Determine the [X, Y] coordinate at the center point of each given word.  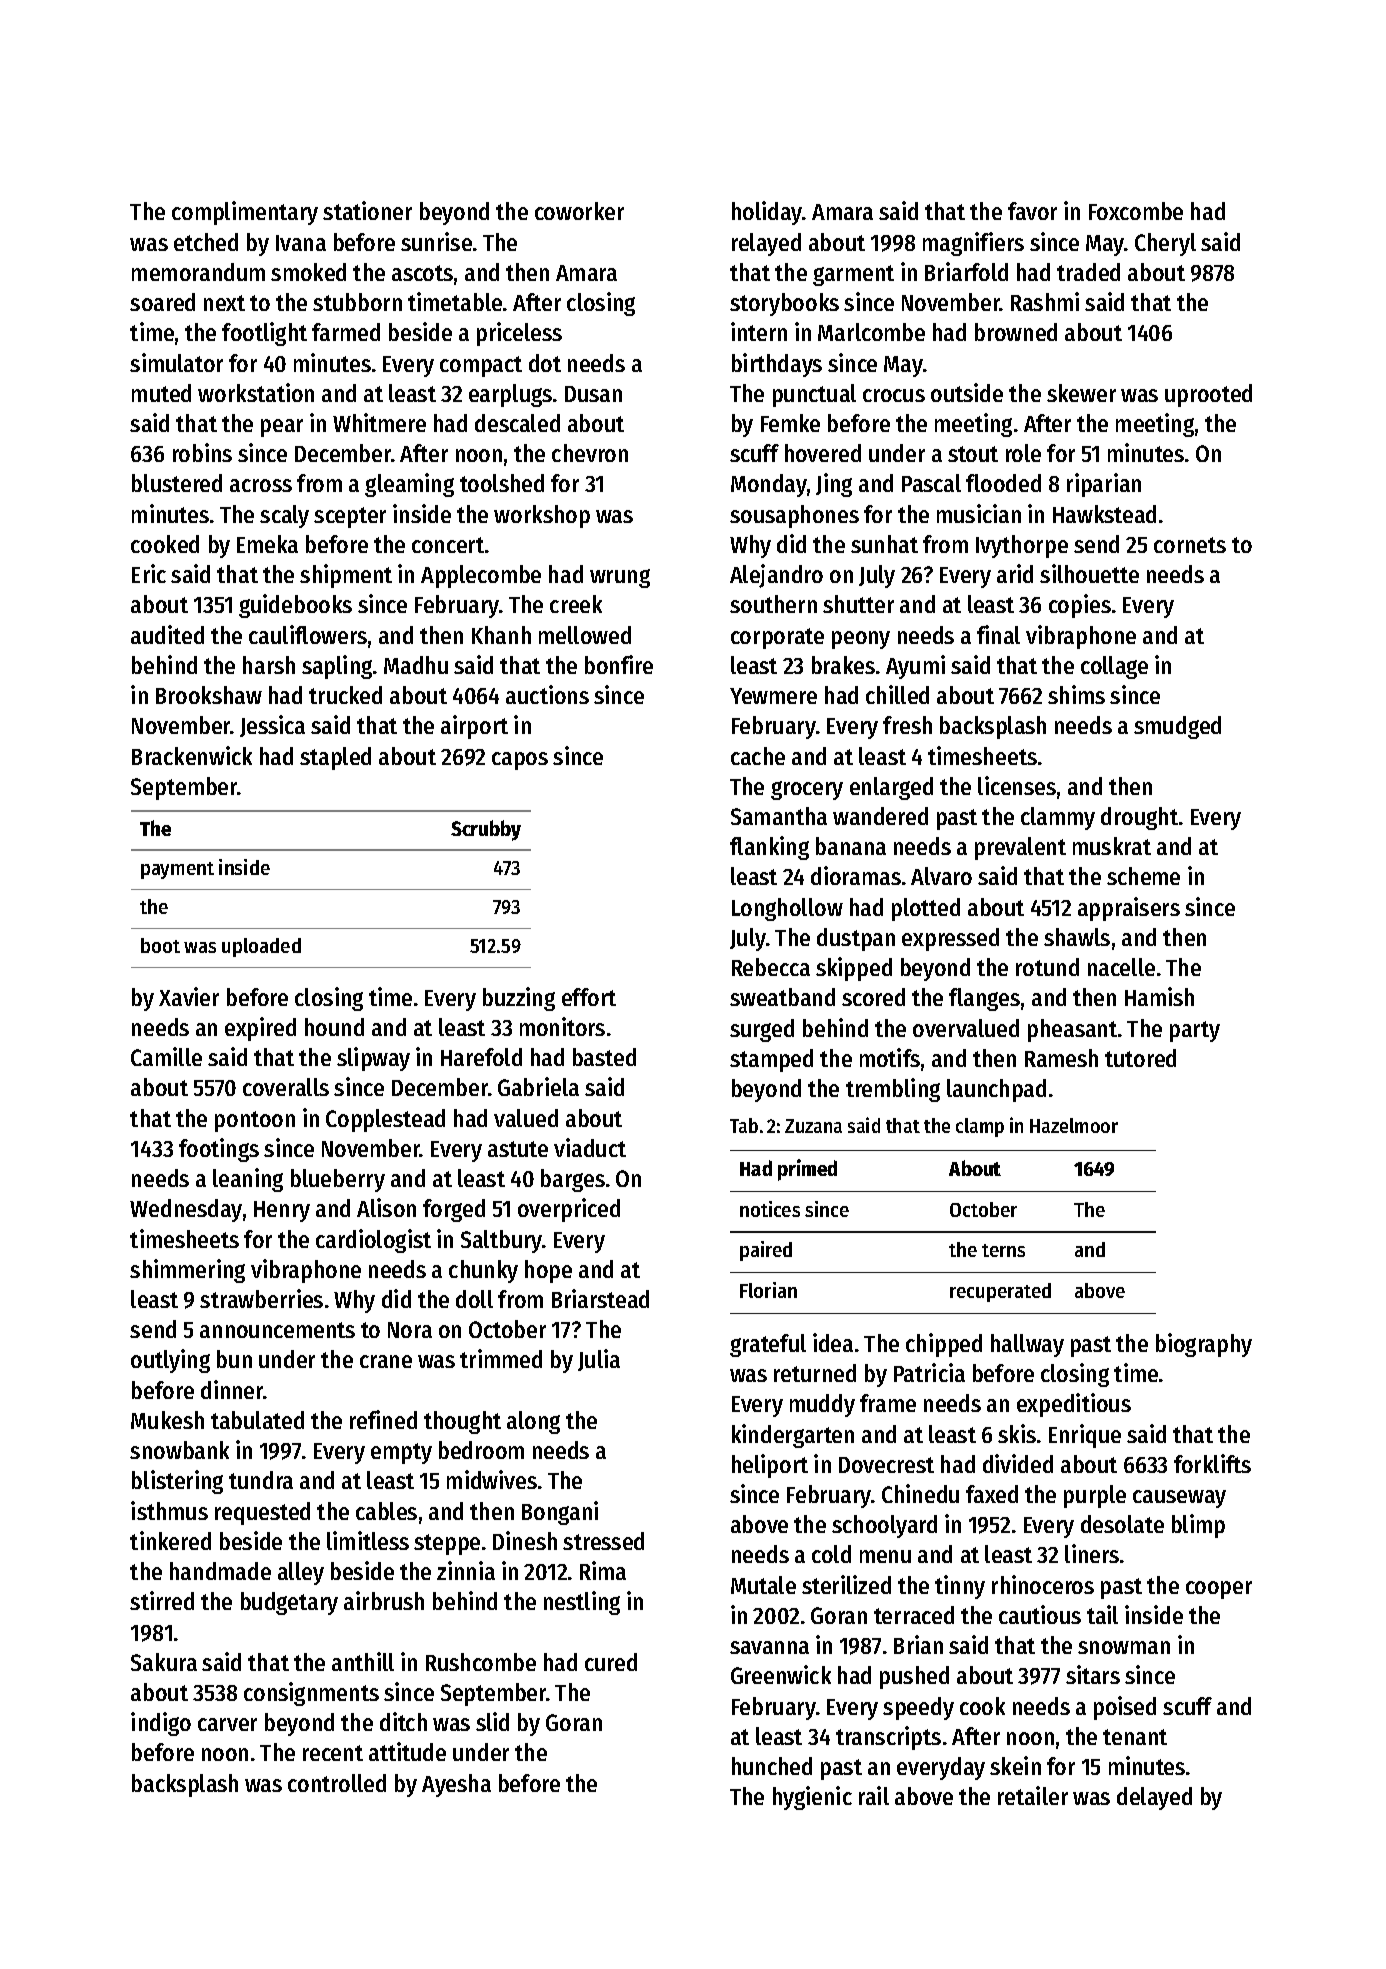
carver [227, 1724]
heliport [770, 1466]
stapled [335, 758]
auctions [547, 694]
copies [1080, 606]
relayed [766, 244]
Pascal [931, 483]
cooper [1219, 1590]
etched [206, 242]
